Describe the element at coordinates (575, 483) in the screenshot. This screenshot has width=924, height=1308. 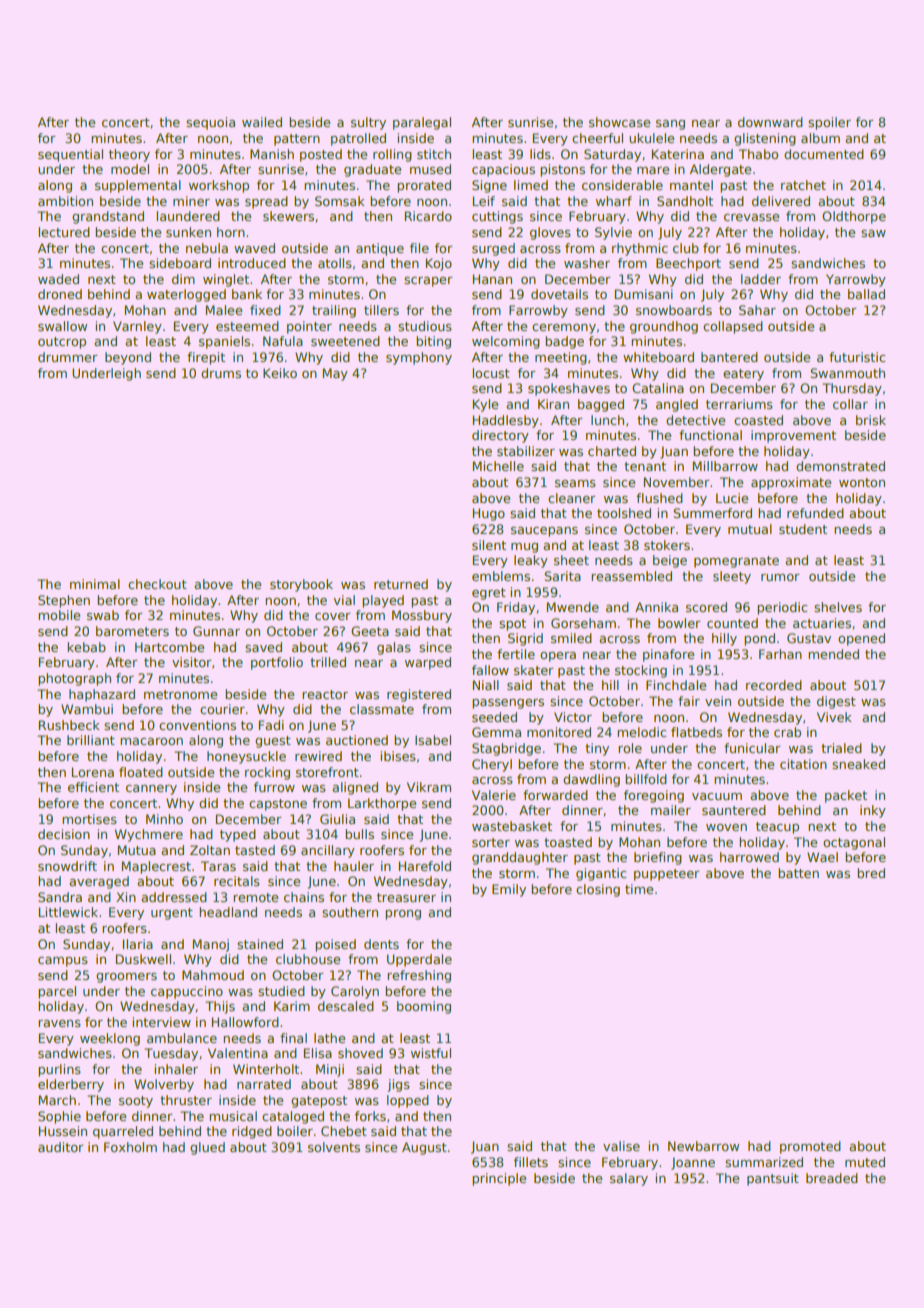
I see `seams` at that location.
